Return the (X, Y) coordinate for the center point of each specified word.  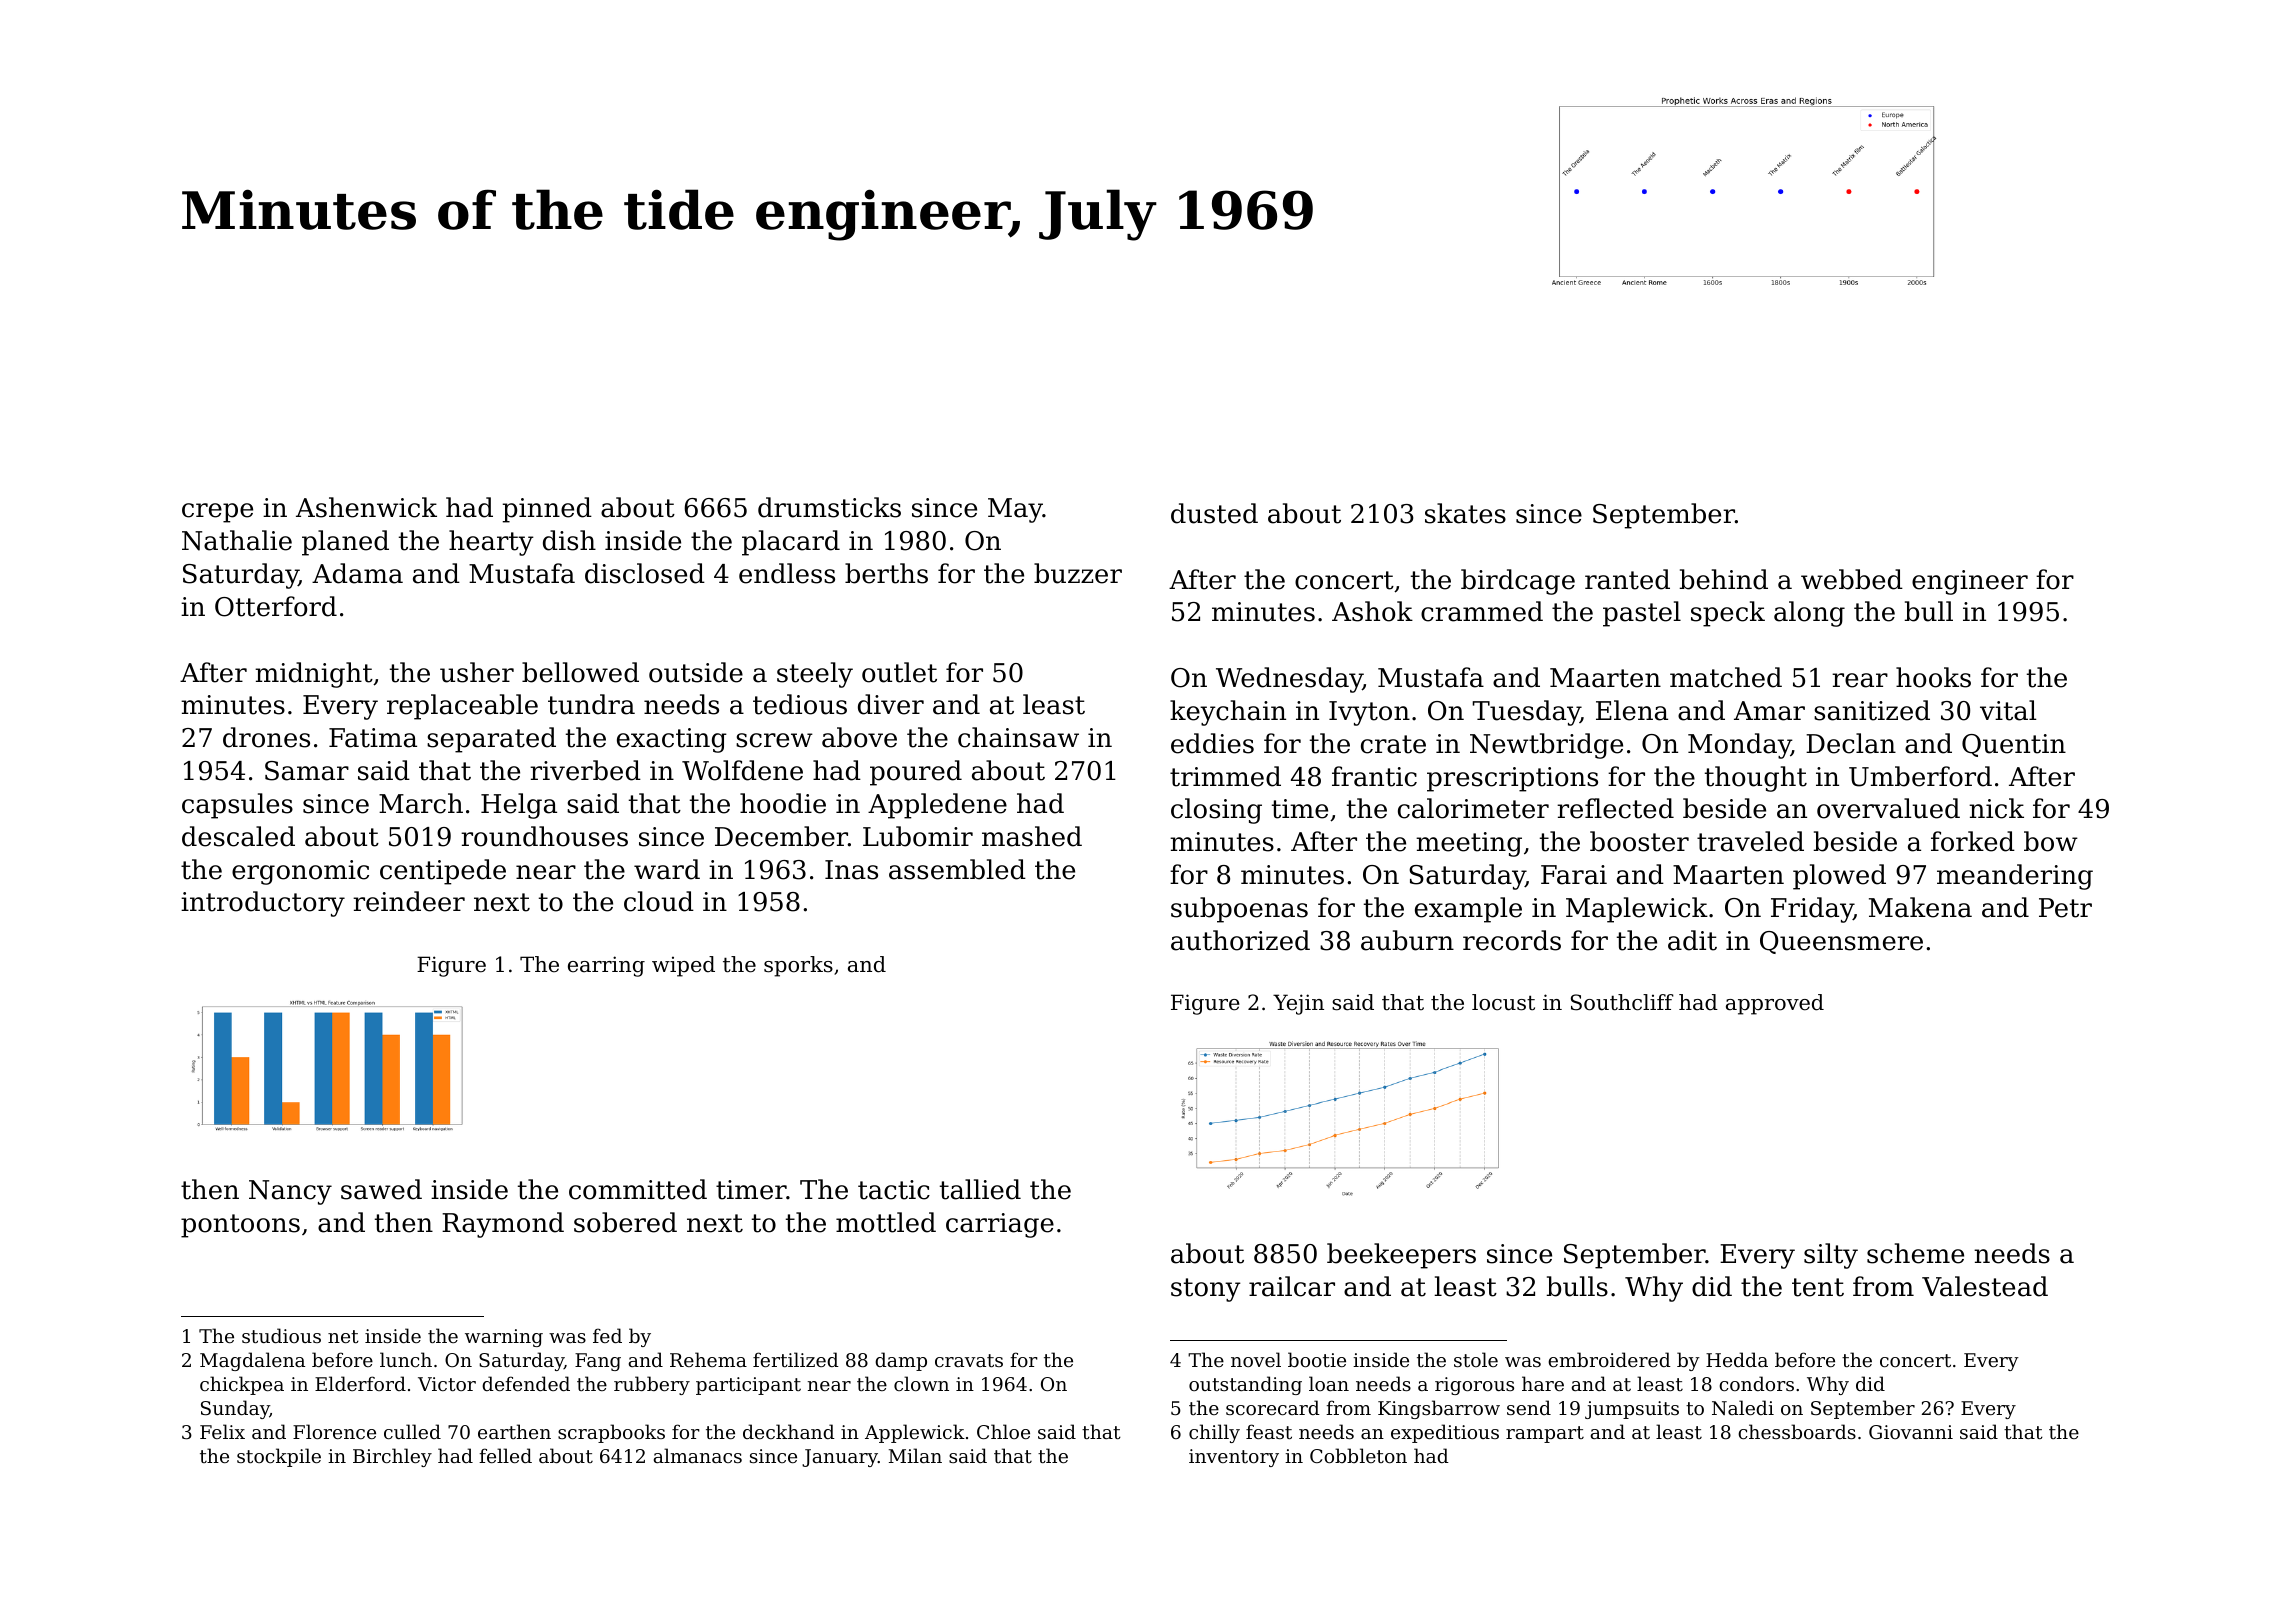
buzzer (1078, 573)
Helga (519, 806)
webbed (1852, 579)
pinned (547, 510)
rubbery (652, 1385)
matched (1726, 677)
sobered (625, 1222)
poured (916, 773)
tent (1818, 1287)
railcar (1292, 1286)
